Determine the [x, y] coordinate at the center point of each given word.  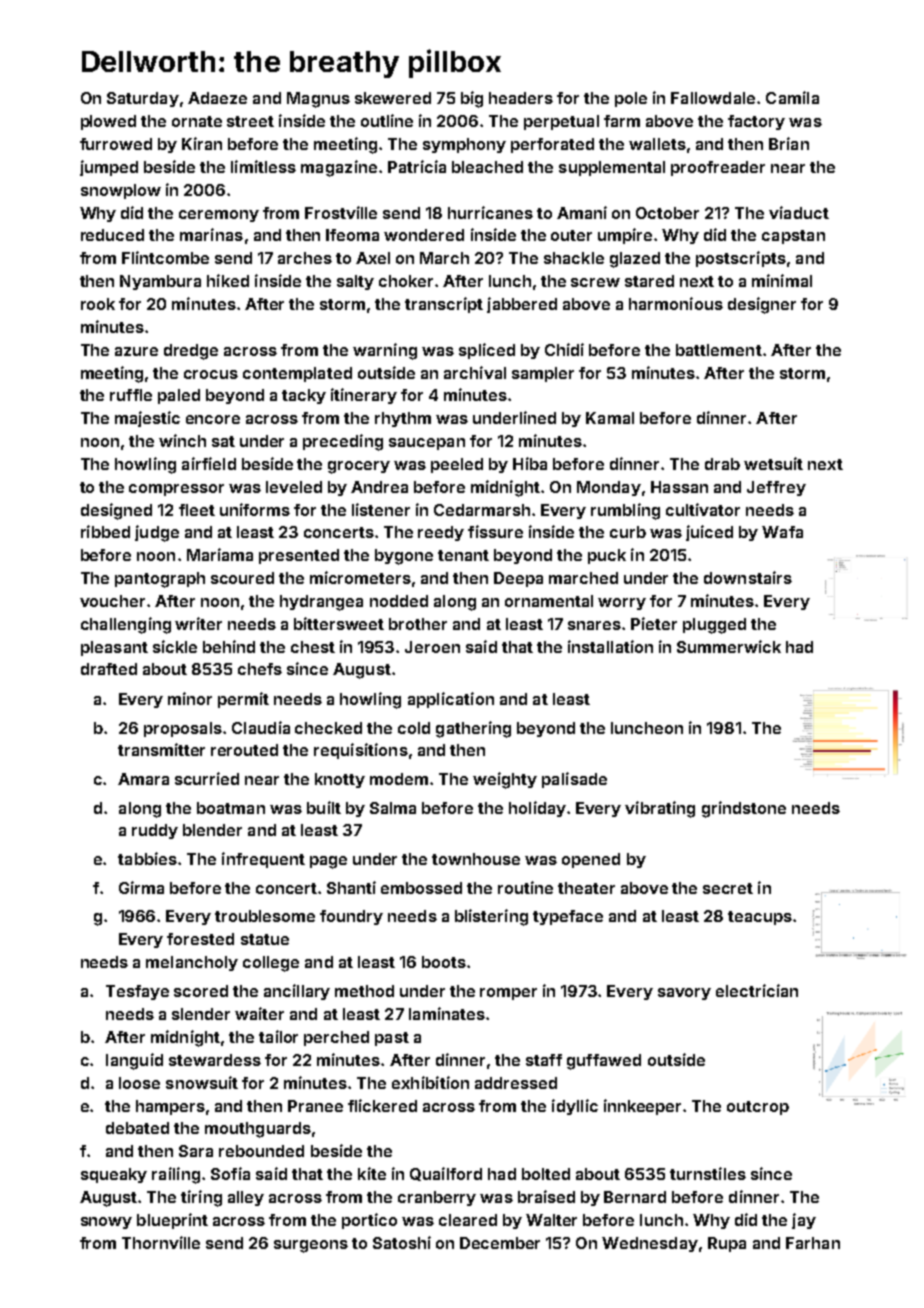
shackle [574, 258]
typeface [568, 917]
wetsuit [773, 463]
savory [684, 994]
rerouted [244, 750]
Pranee [315, 1106]
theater [586, 888]
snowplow [121, 191]
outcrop [758, 1108]
